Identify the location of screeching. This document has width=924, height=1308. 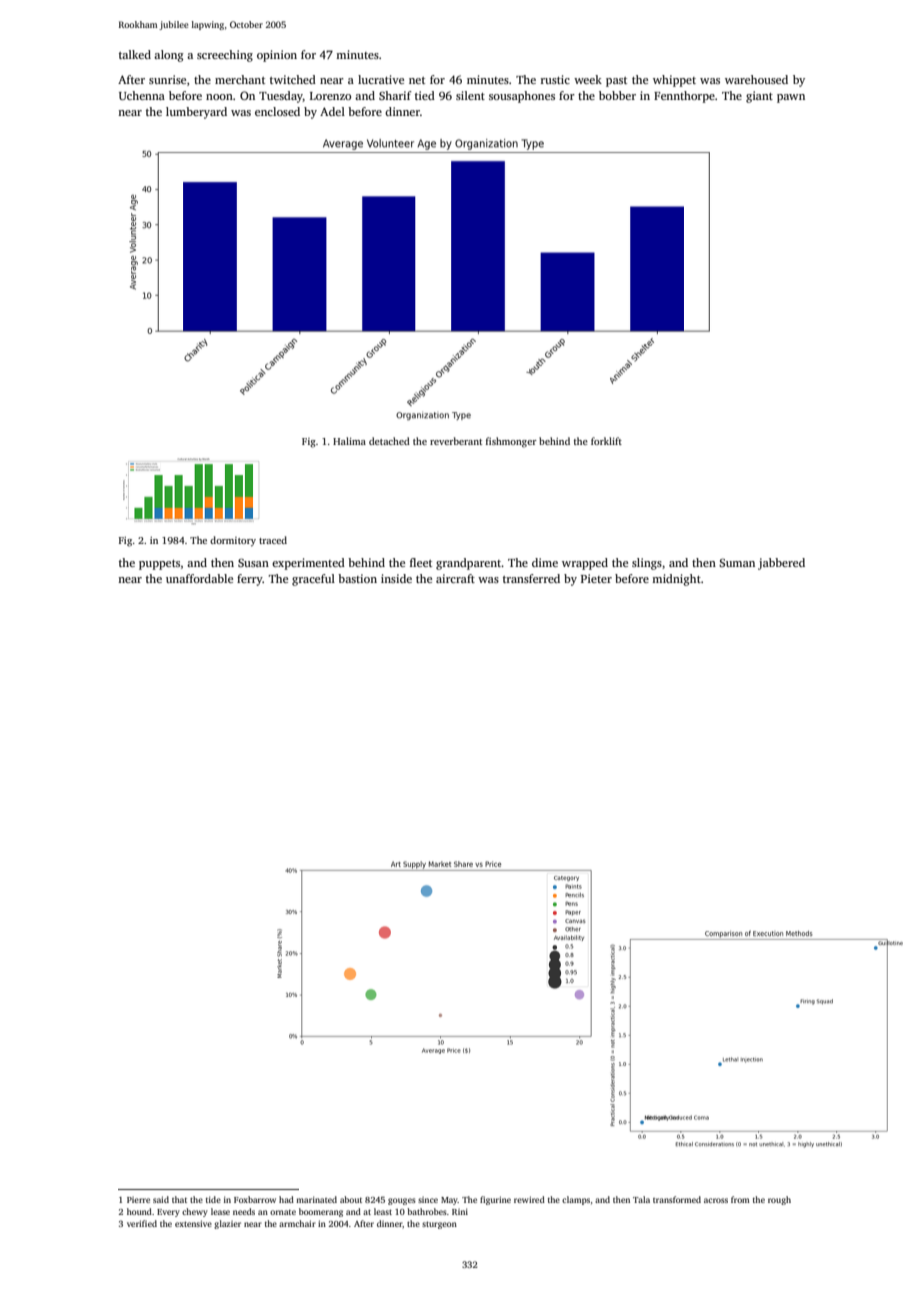
(225, 56).
